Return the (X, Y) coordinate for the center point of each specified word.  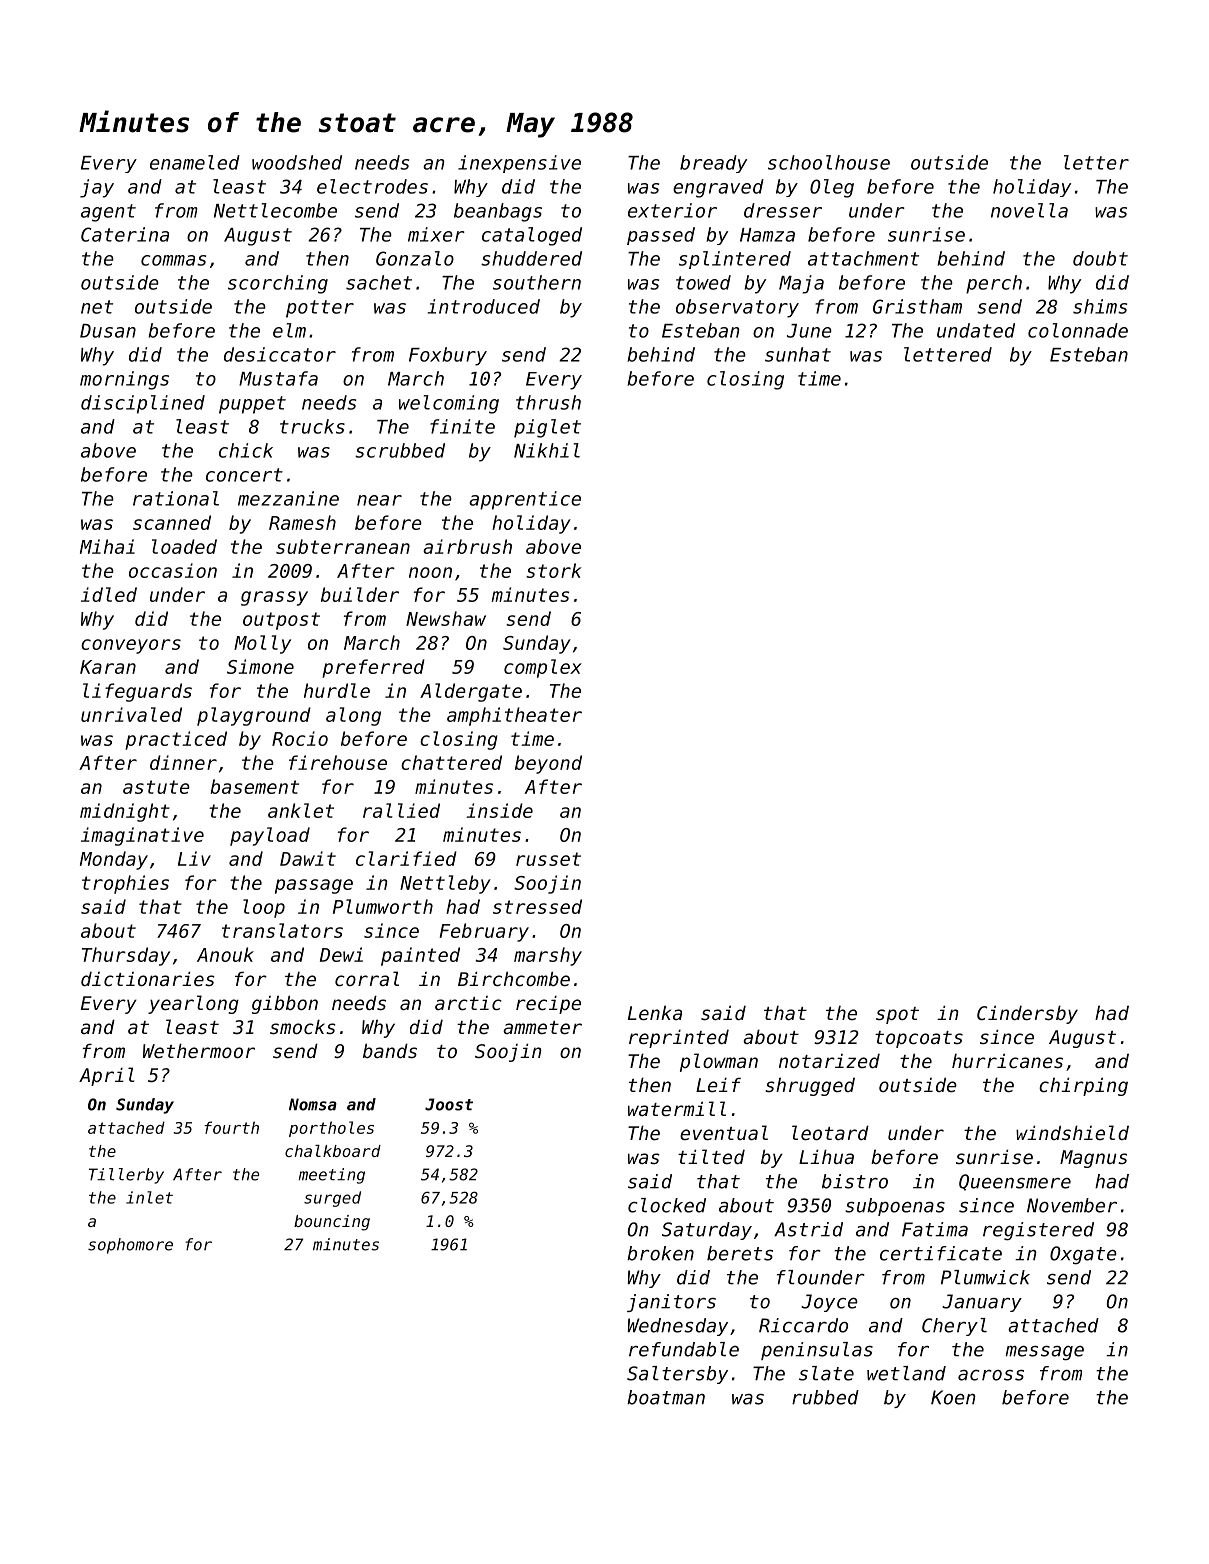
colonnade (1078, 330)
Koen (953, 1397)
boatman (666, 1397)
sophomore (130, 1246)
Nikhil (547, 450)
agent (108, 213)
